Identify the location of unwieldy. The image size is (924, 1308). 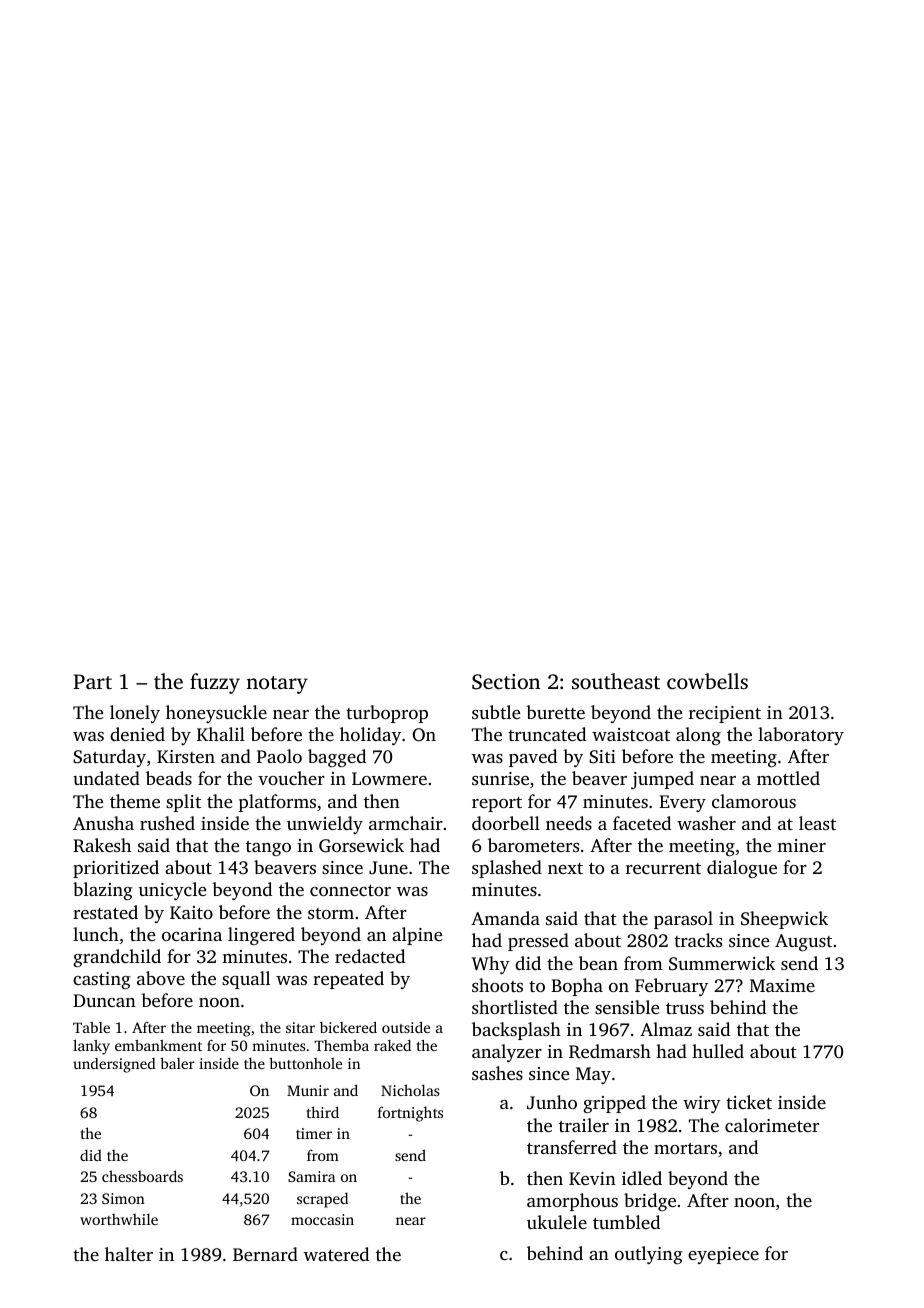
(325, 825).
